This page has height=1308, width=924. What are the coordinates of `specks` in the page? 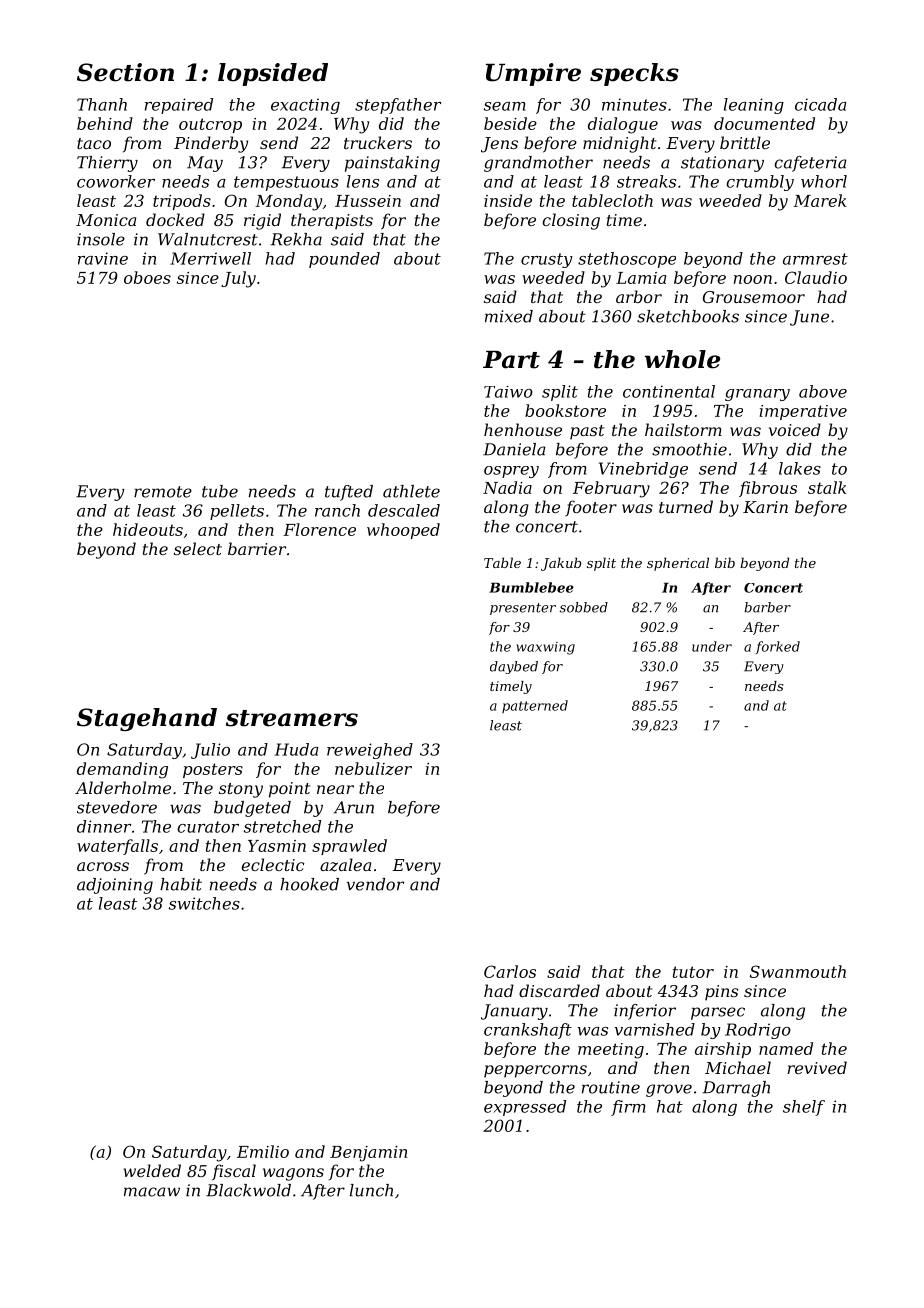 It's located at (634, 74).
